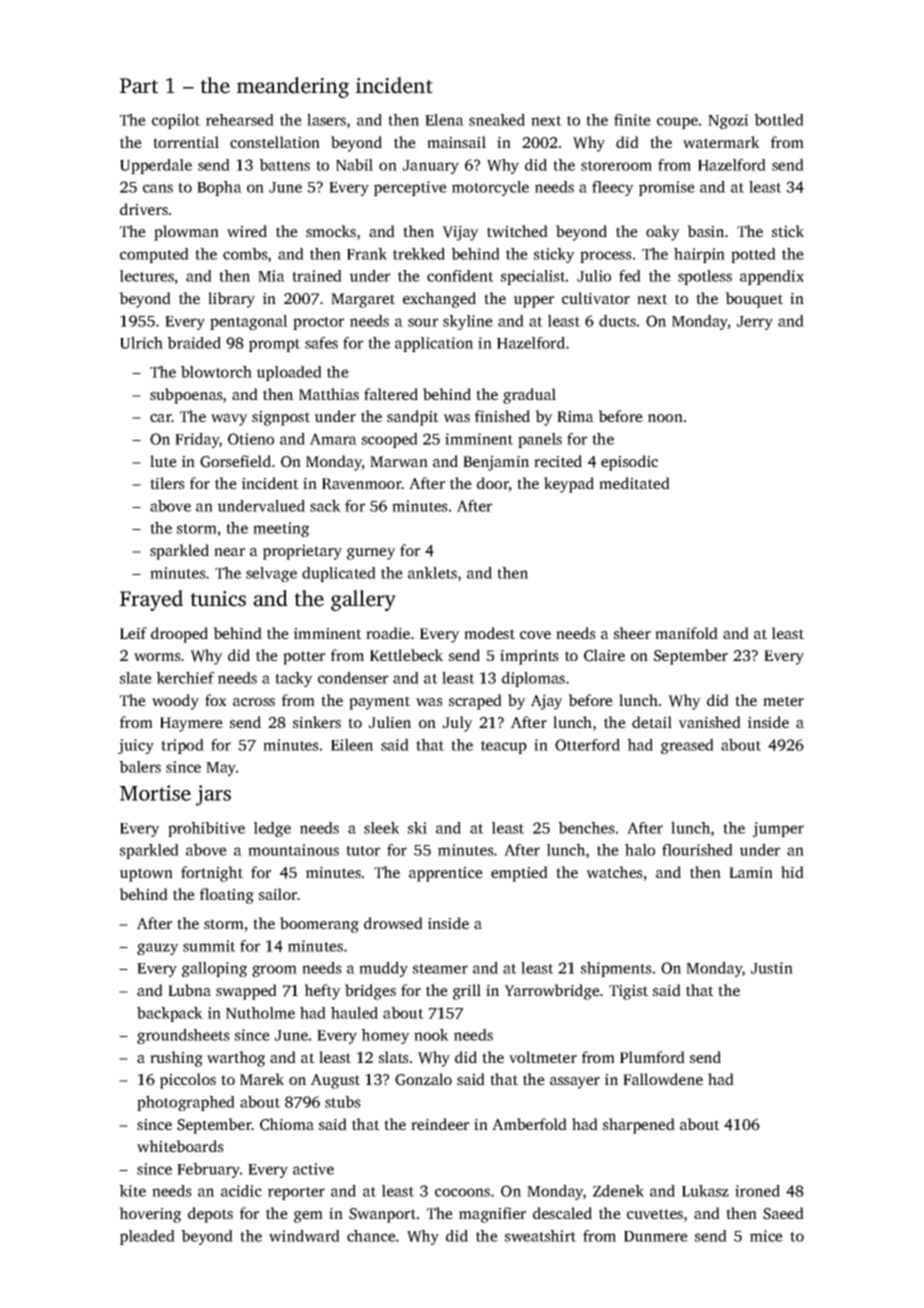 This page has width=924, height=1308. Describe the element at coordinates (139, 86) in the page. I see `Part` at that location.
